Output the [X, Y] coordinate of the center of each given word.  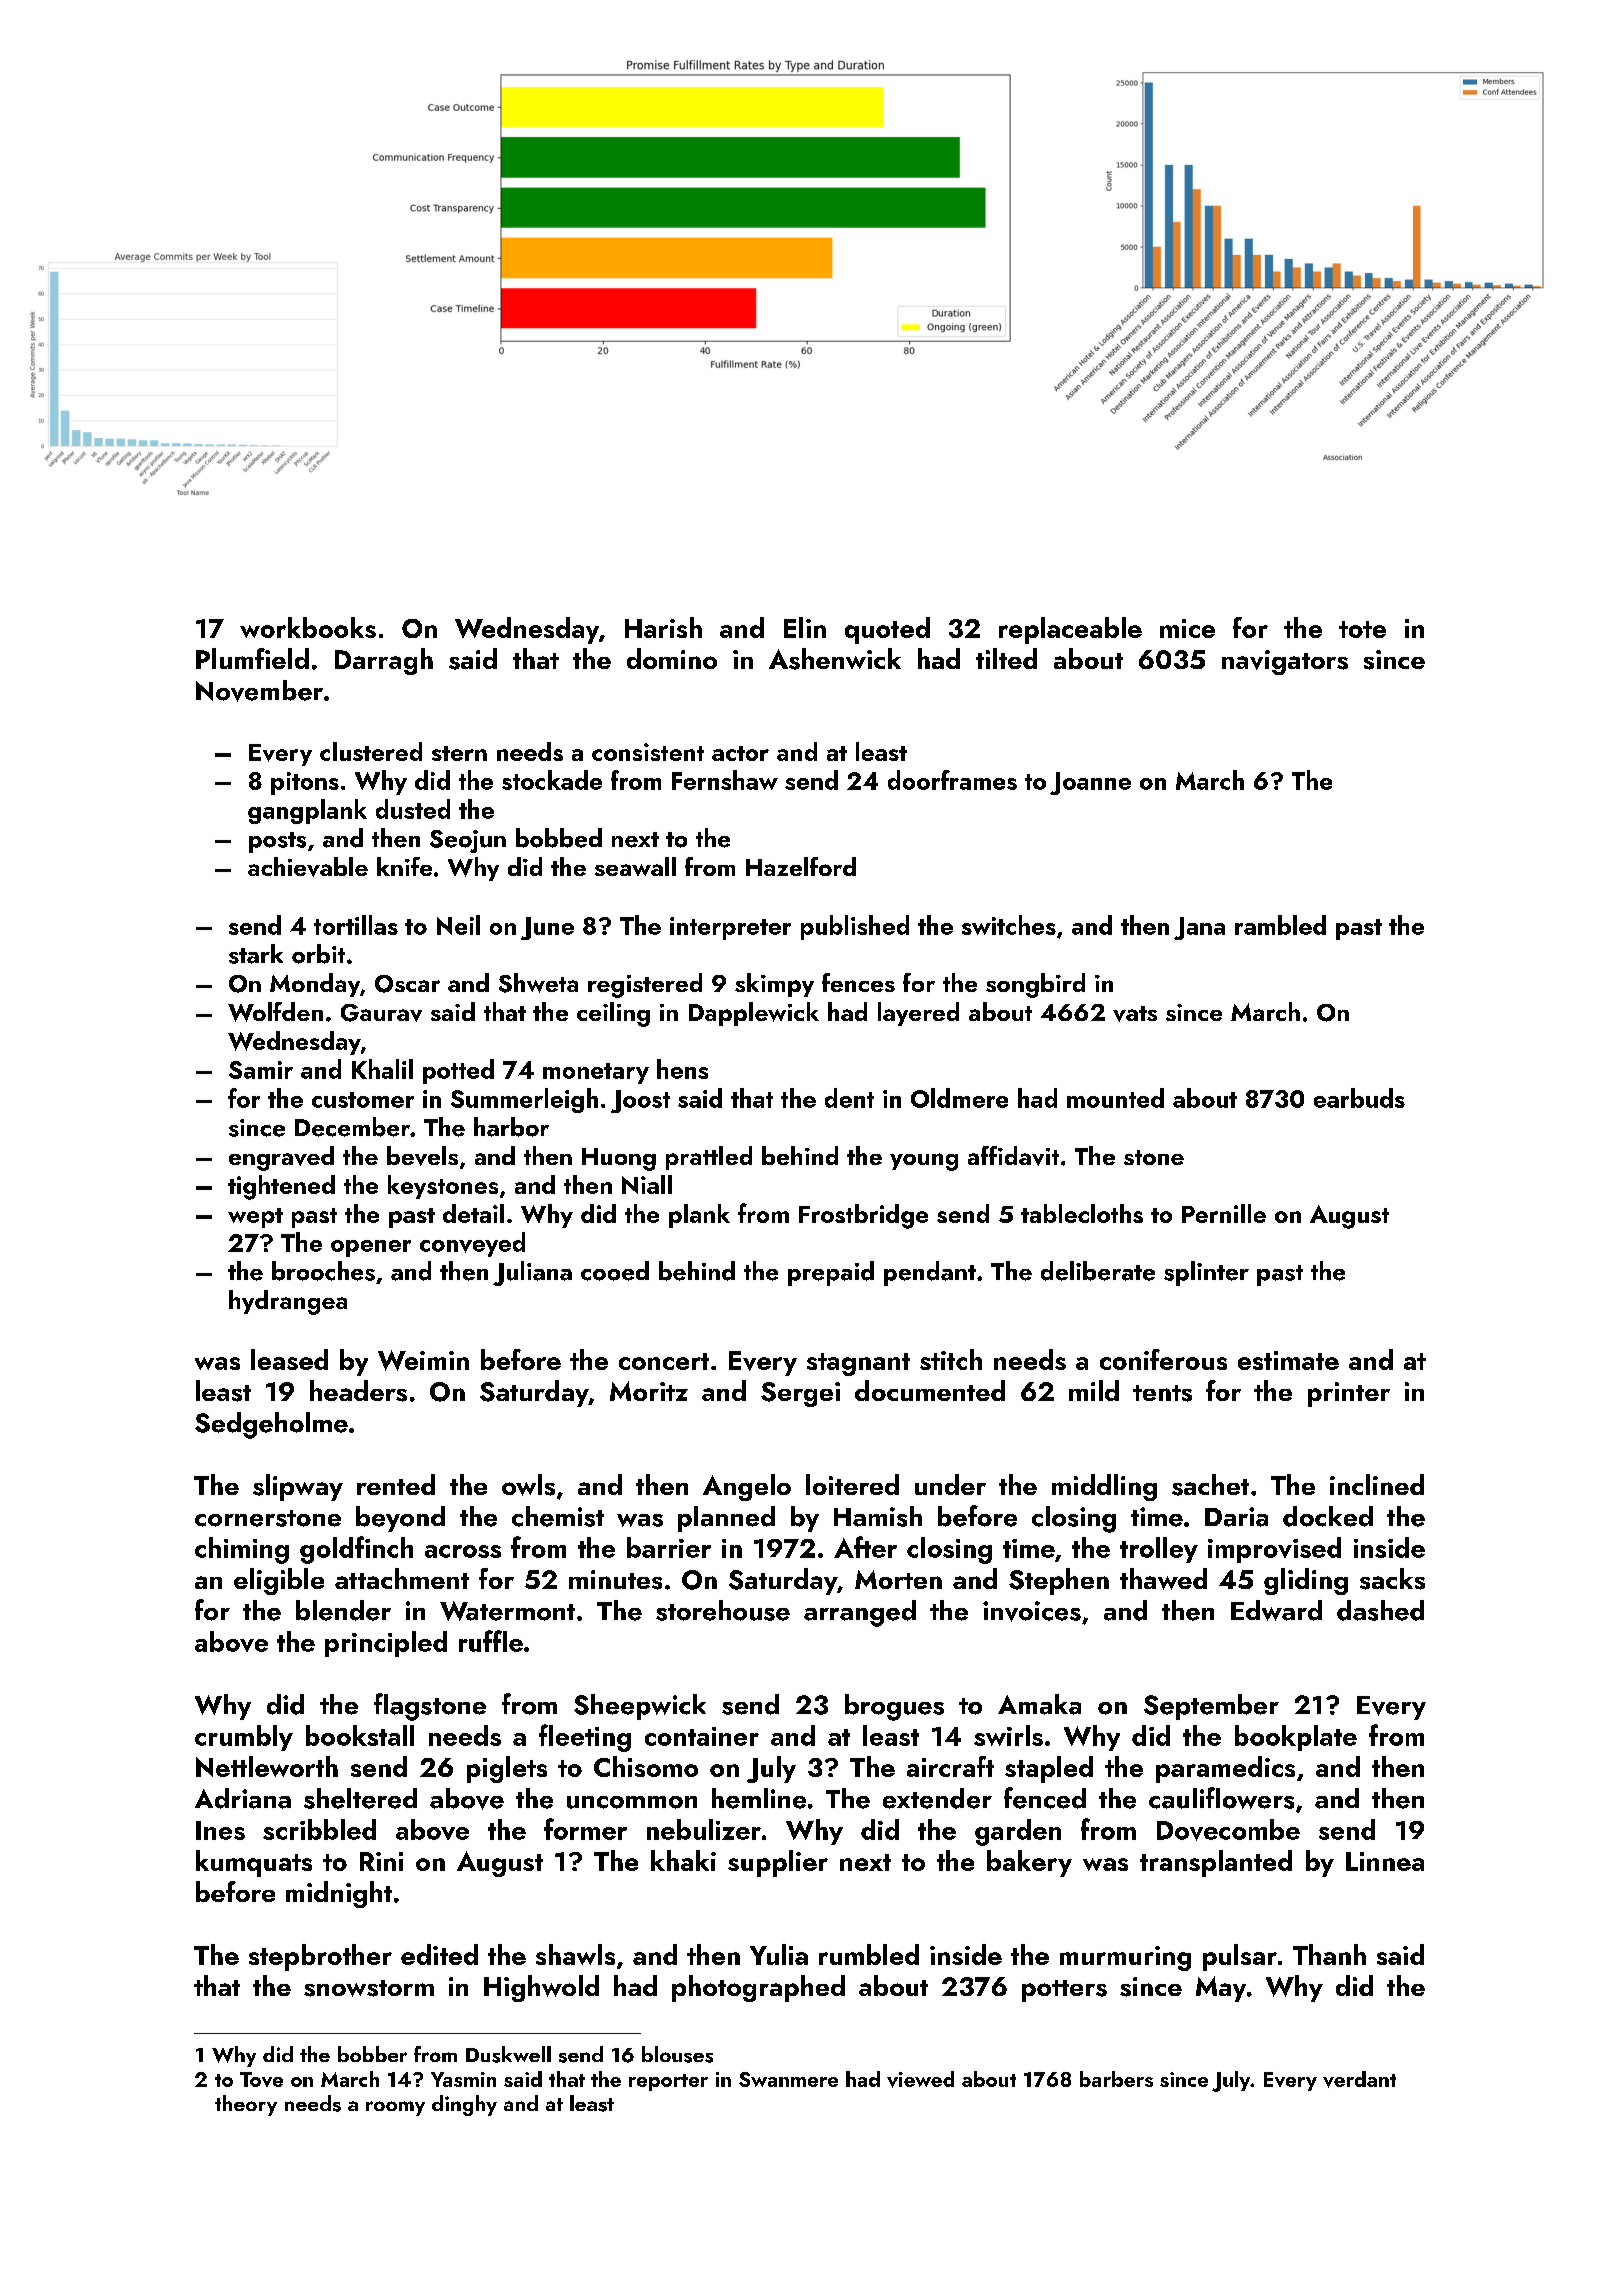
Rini [381, 1861]
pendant [930, 1273]
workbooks [308, 627]
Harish [663, 627]
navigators [1285, 662]
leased [289, 1359]
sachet [1210, 1485]
